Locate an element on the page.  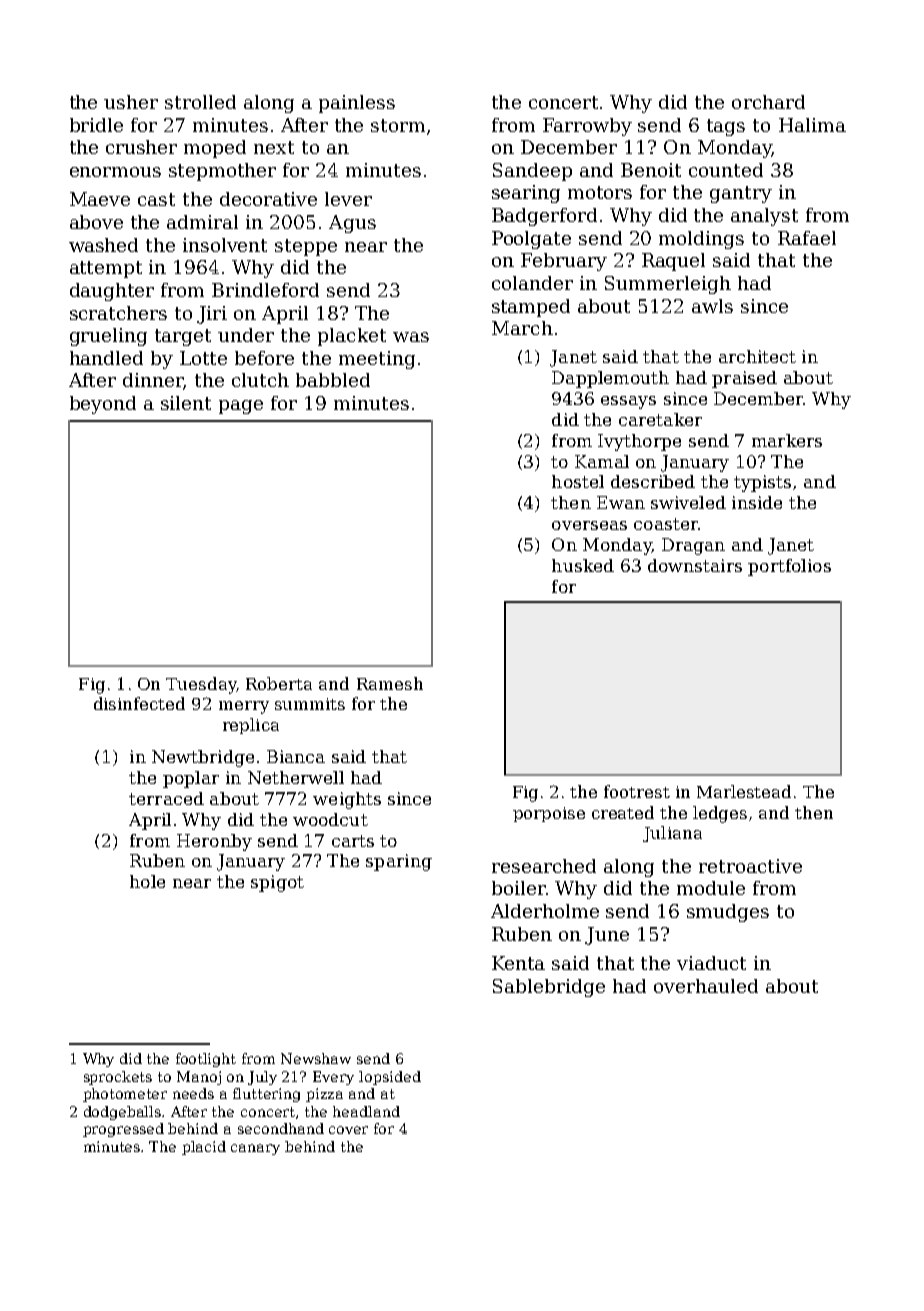
markers is located at coordinates (787, 440).
